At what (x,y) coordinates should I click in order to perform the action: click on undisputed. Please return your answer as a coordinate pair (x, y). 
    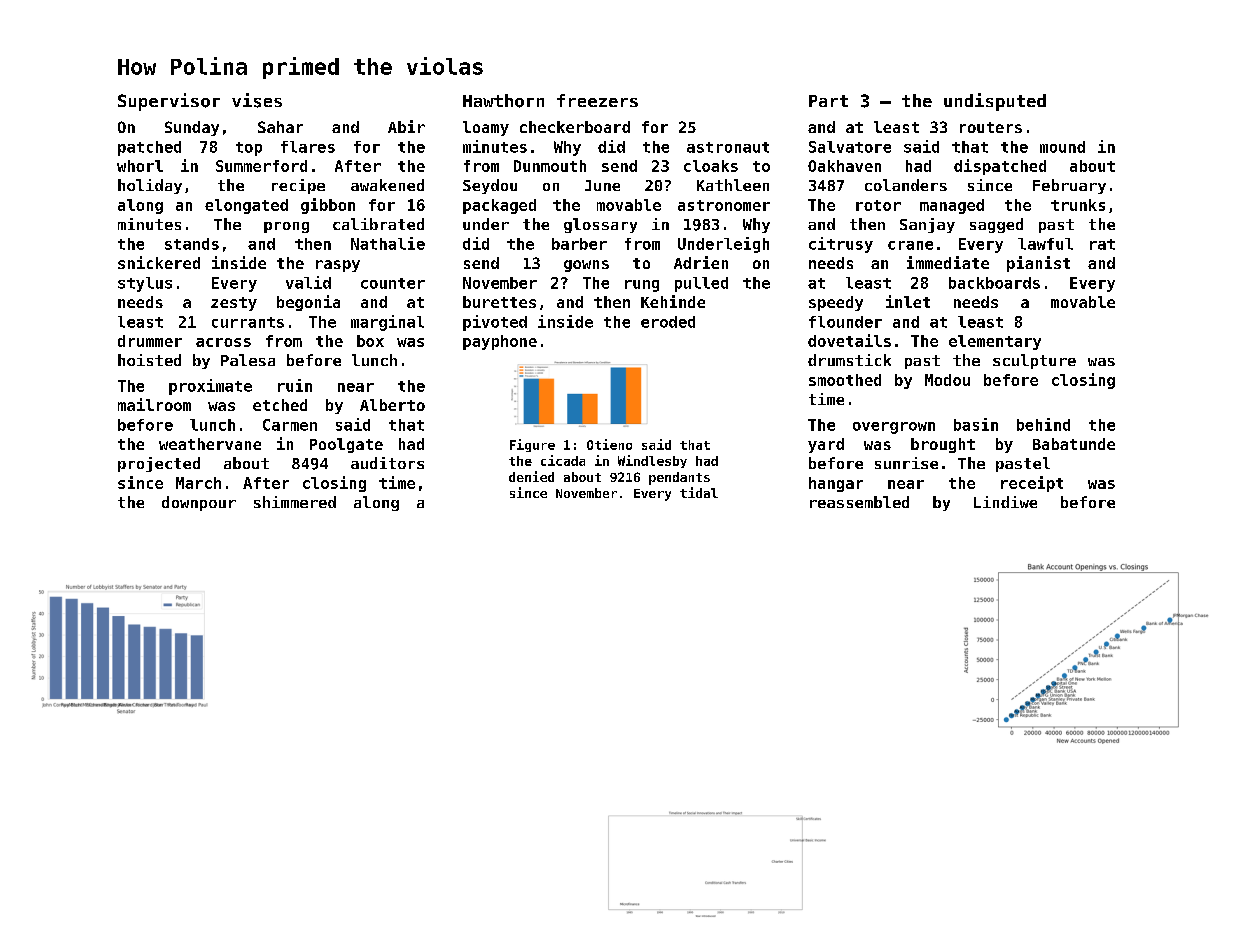
    Looking at the image, I should click on (995, 102).
